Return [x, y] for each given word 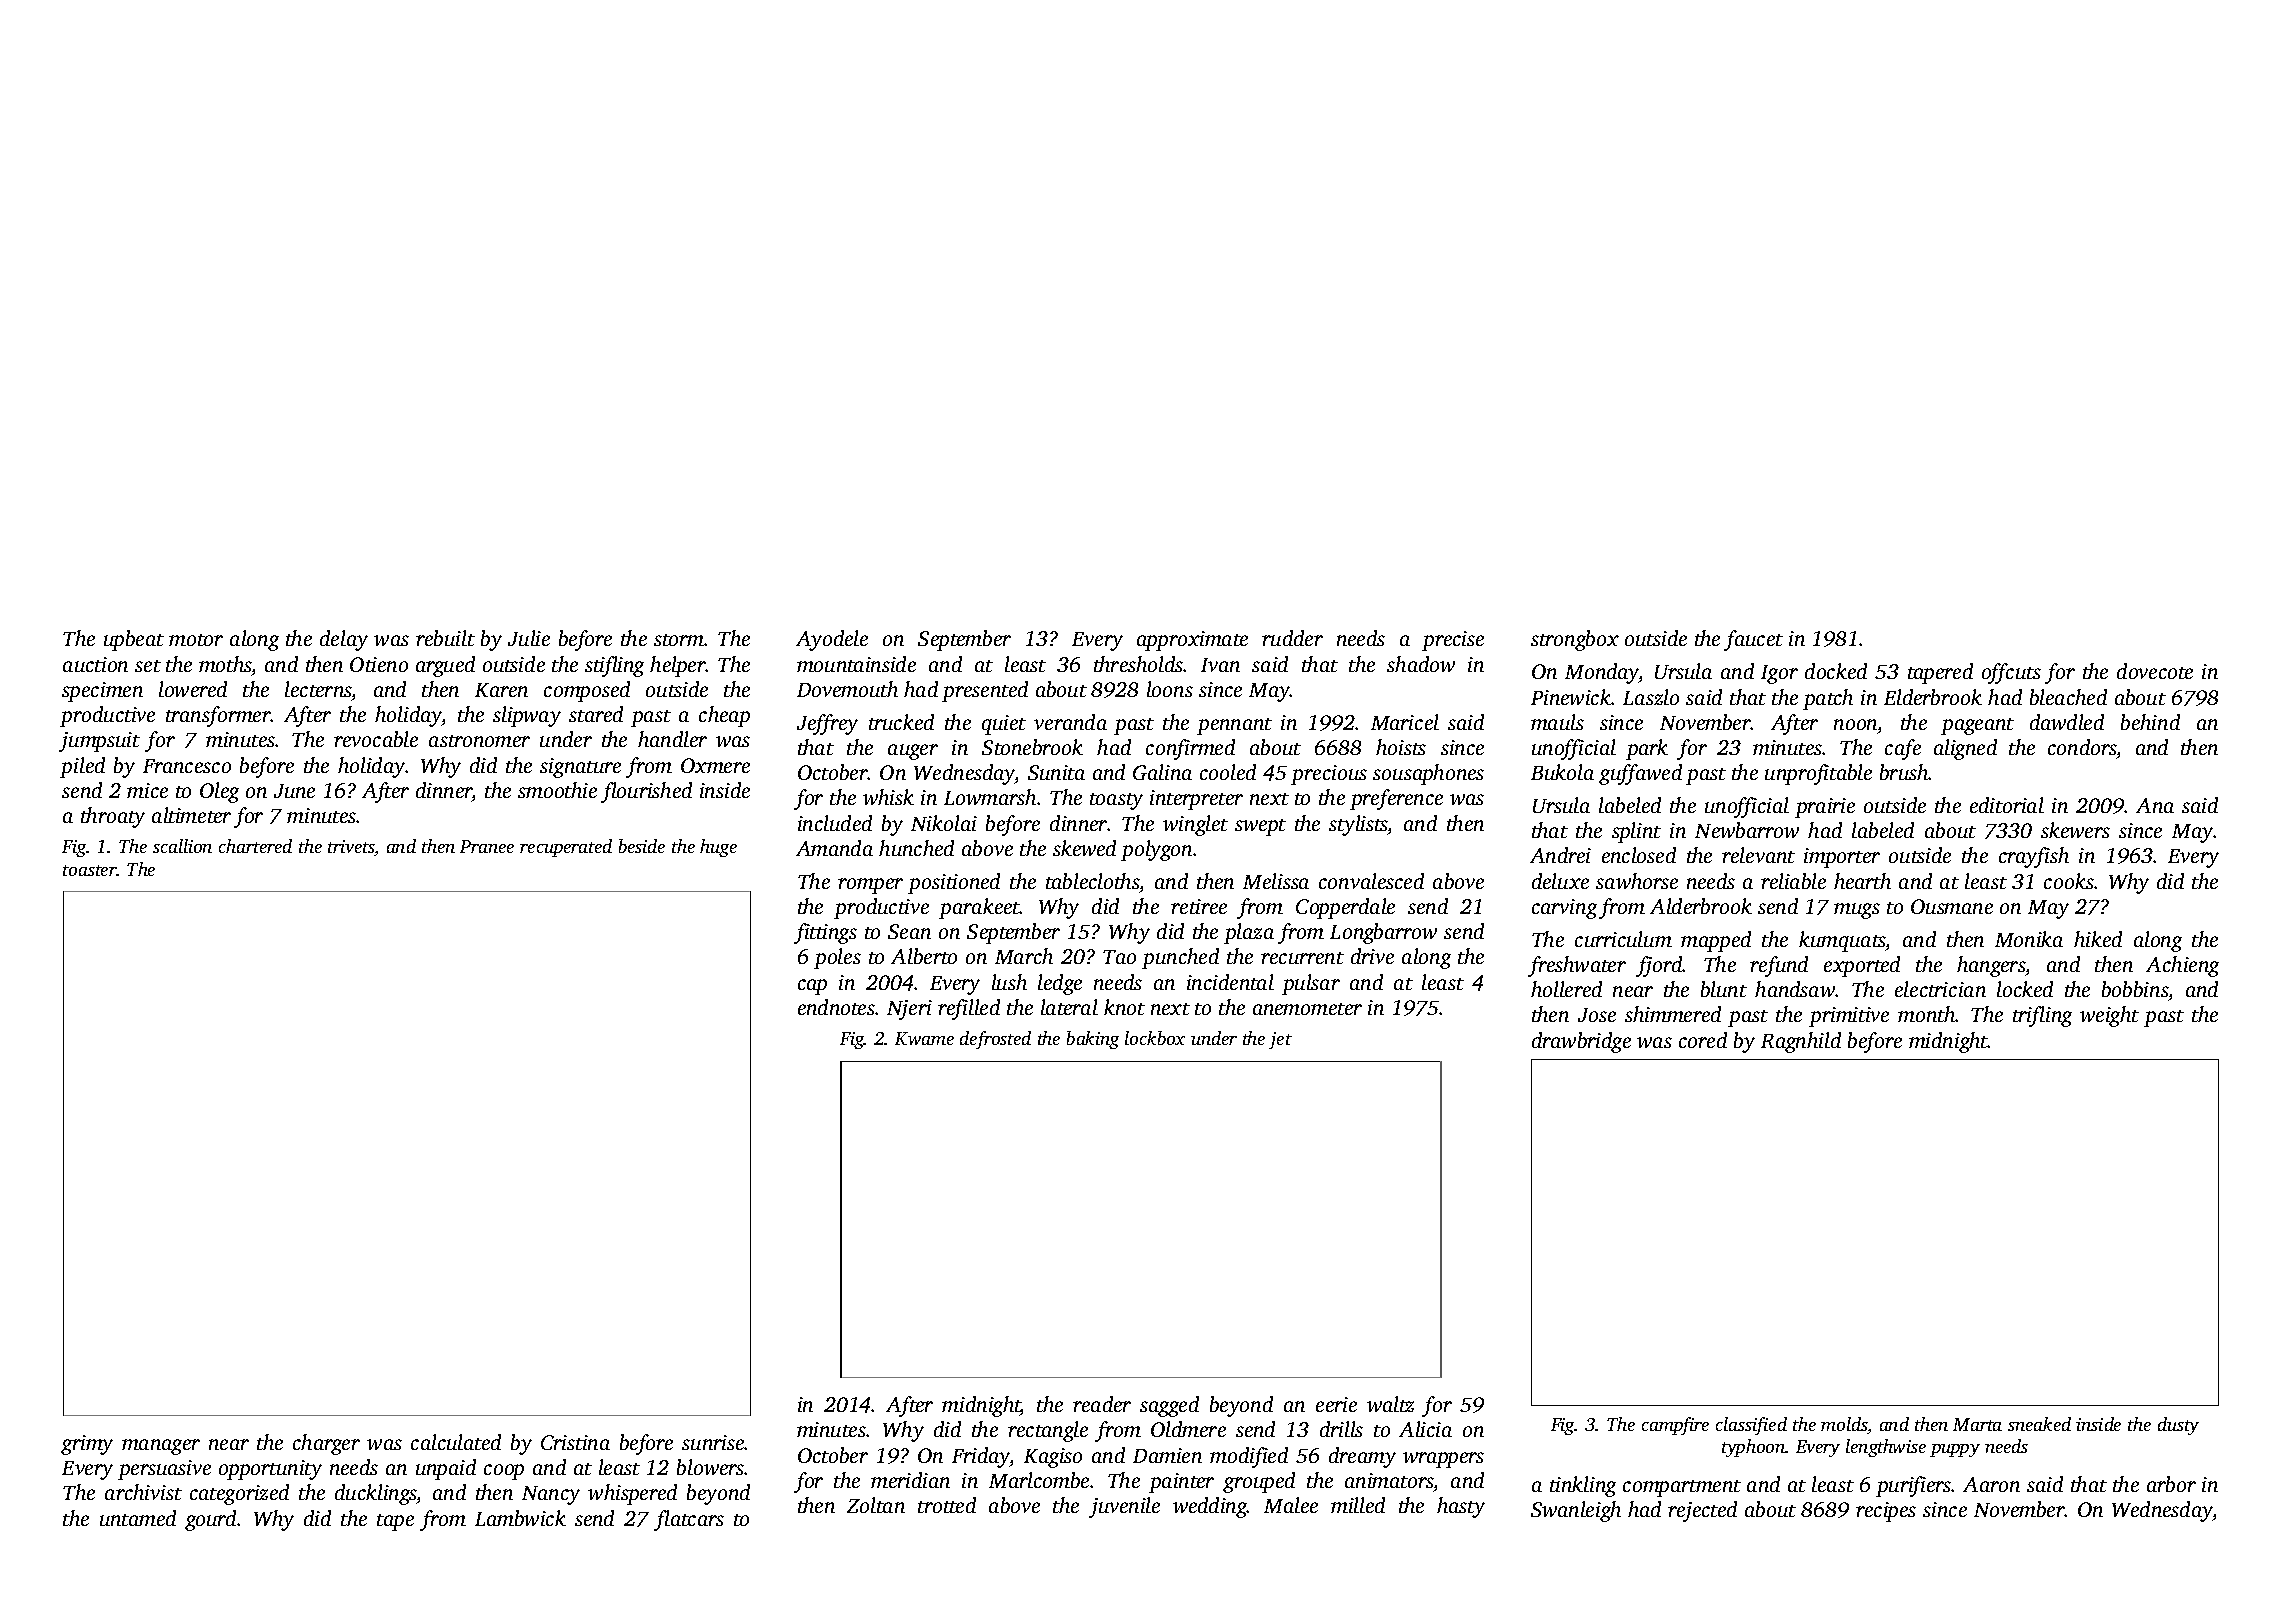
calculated [456, 1442]
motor [196, 640]
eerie [1336, 1404]
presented [985, 691]
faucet [1753, 640]
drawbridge [1581, 1042]
